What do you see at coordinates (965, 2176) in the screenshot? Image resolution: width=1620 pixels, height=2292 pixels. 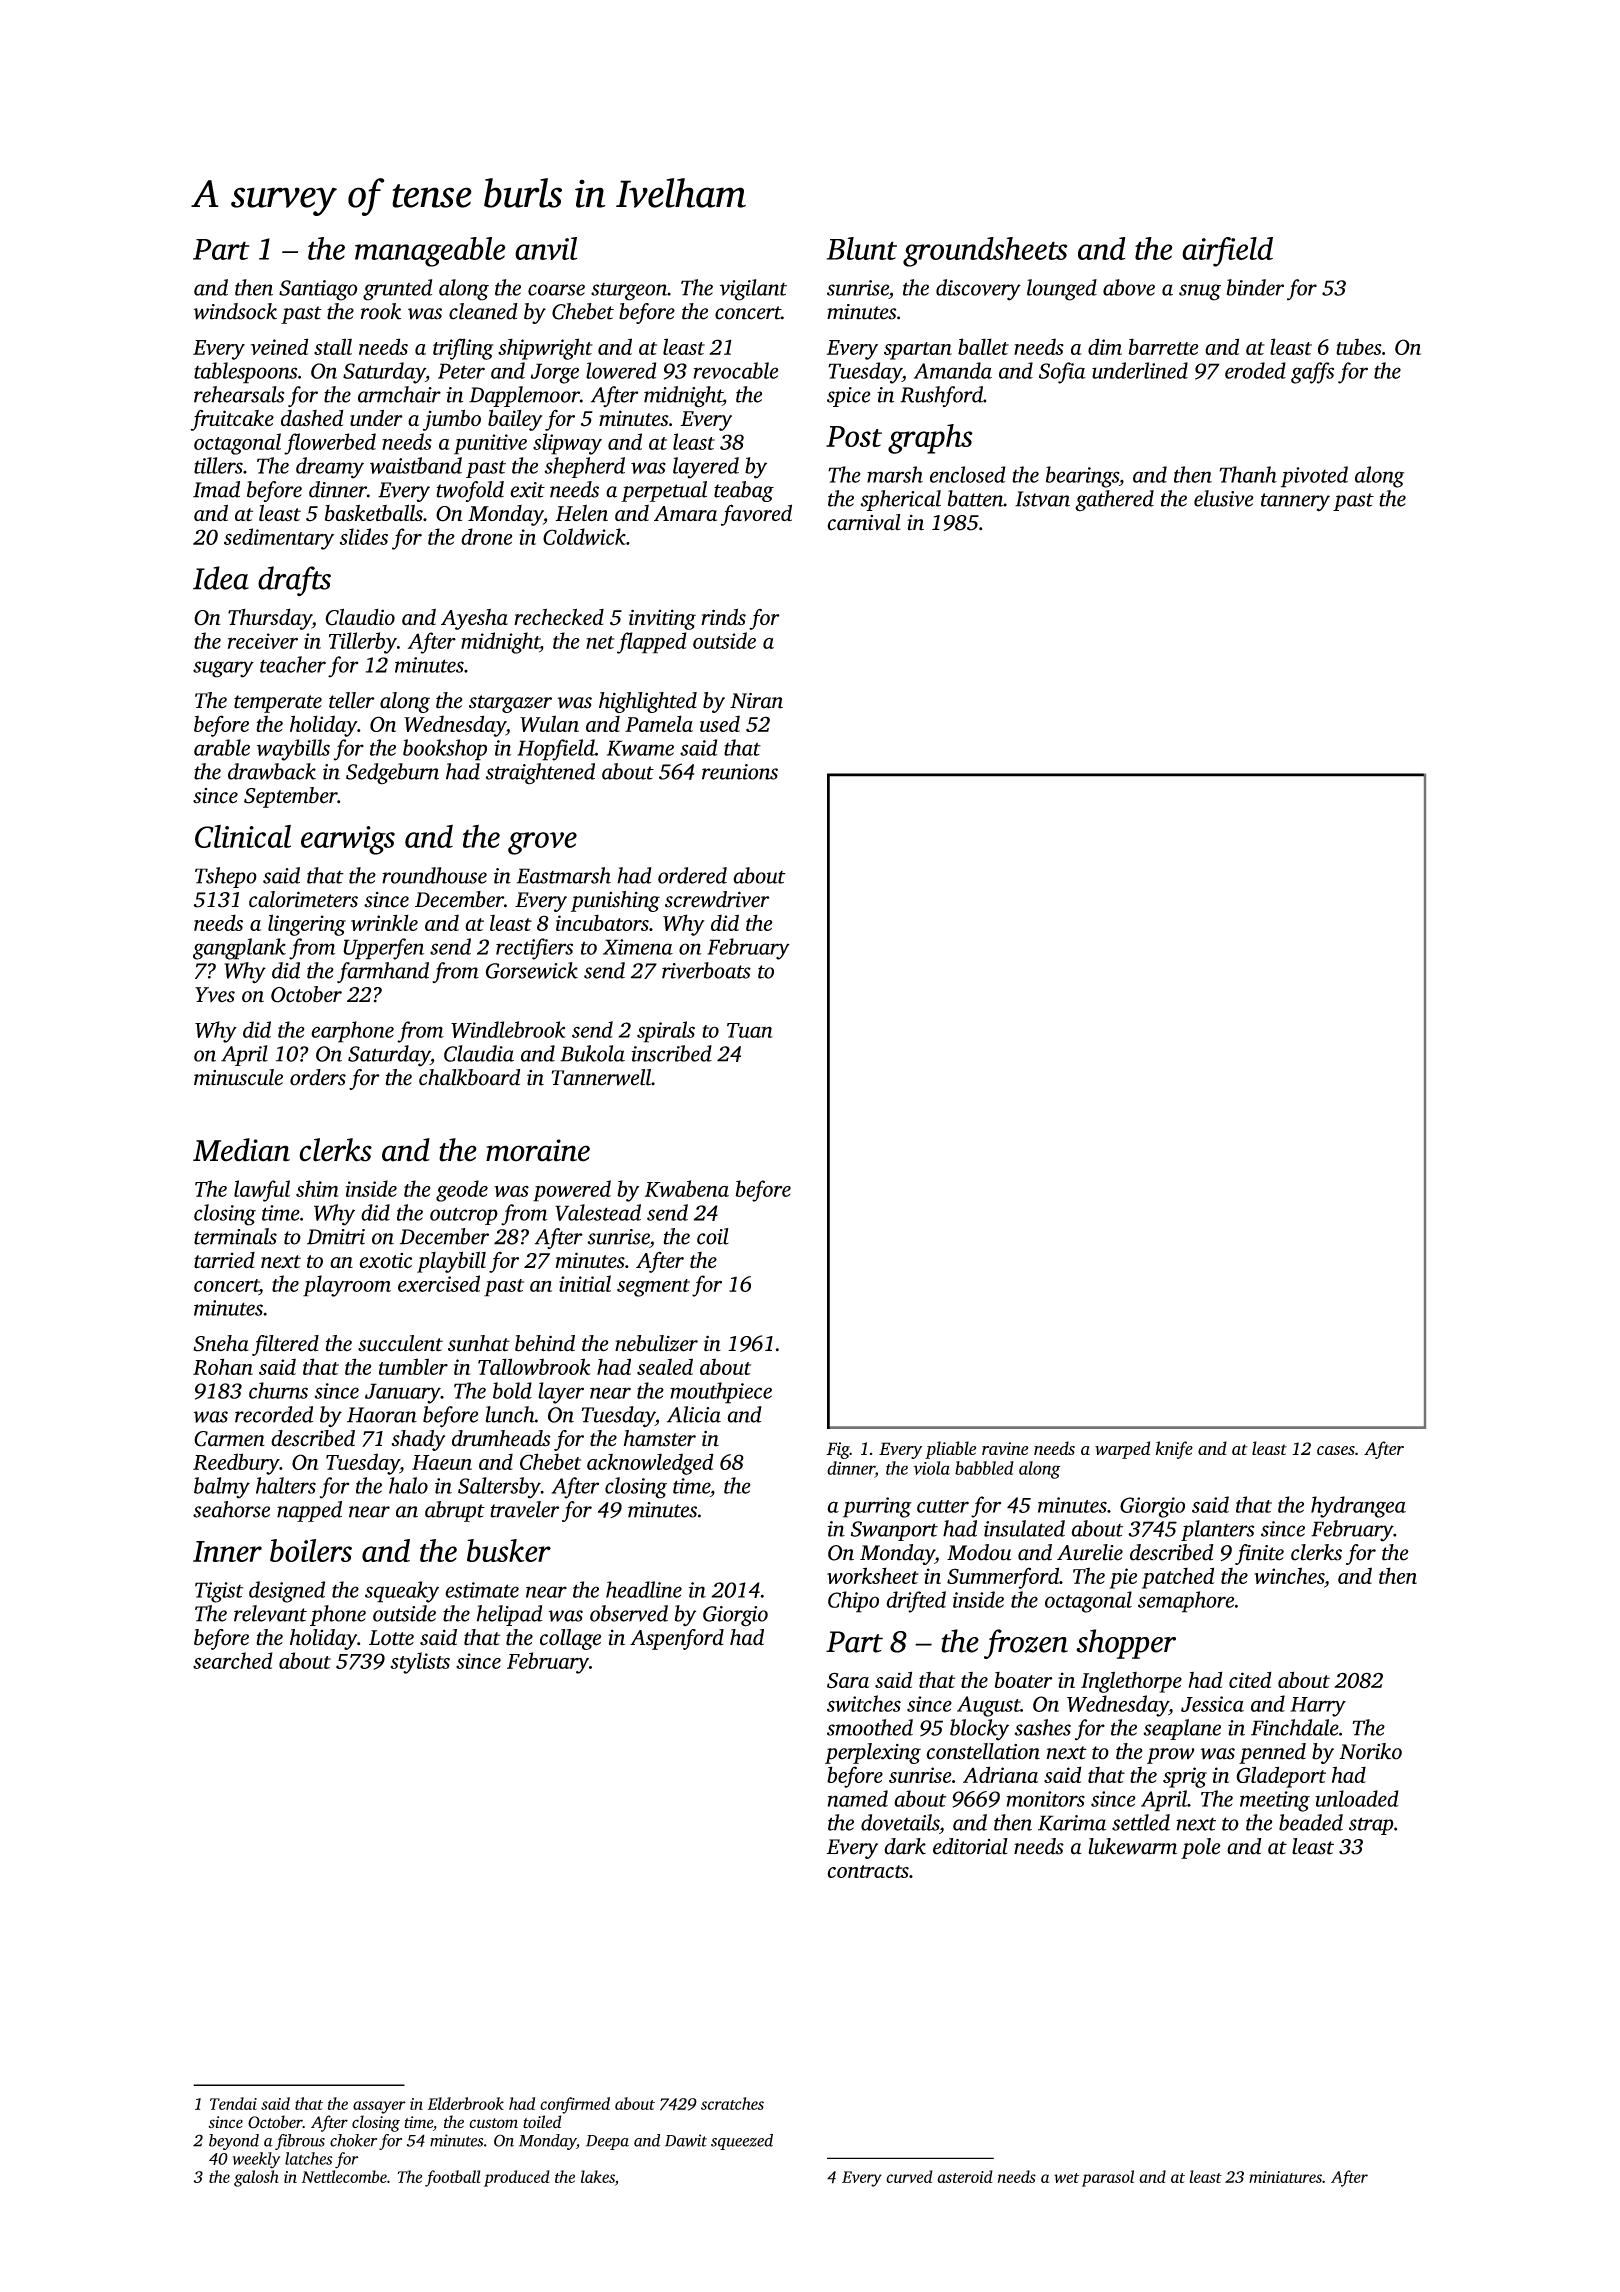 I see `asteroid` at bounding box center [965, 2176].
